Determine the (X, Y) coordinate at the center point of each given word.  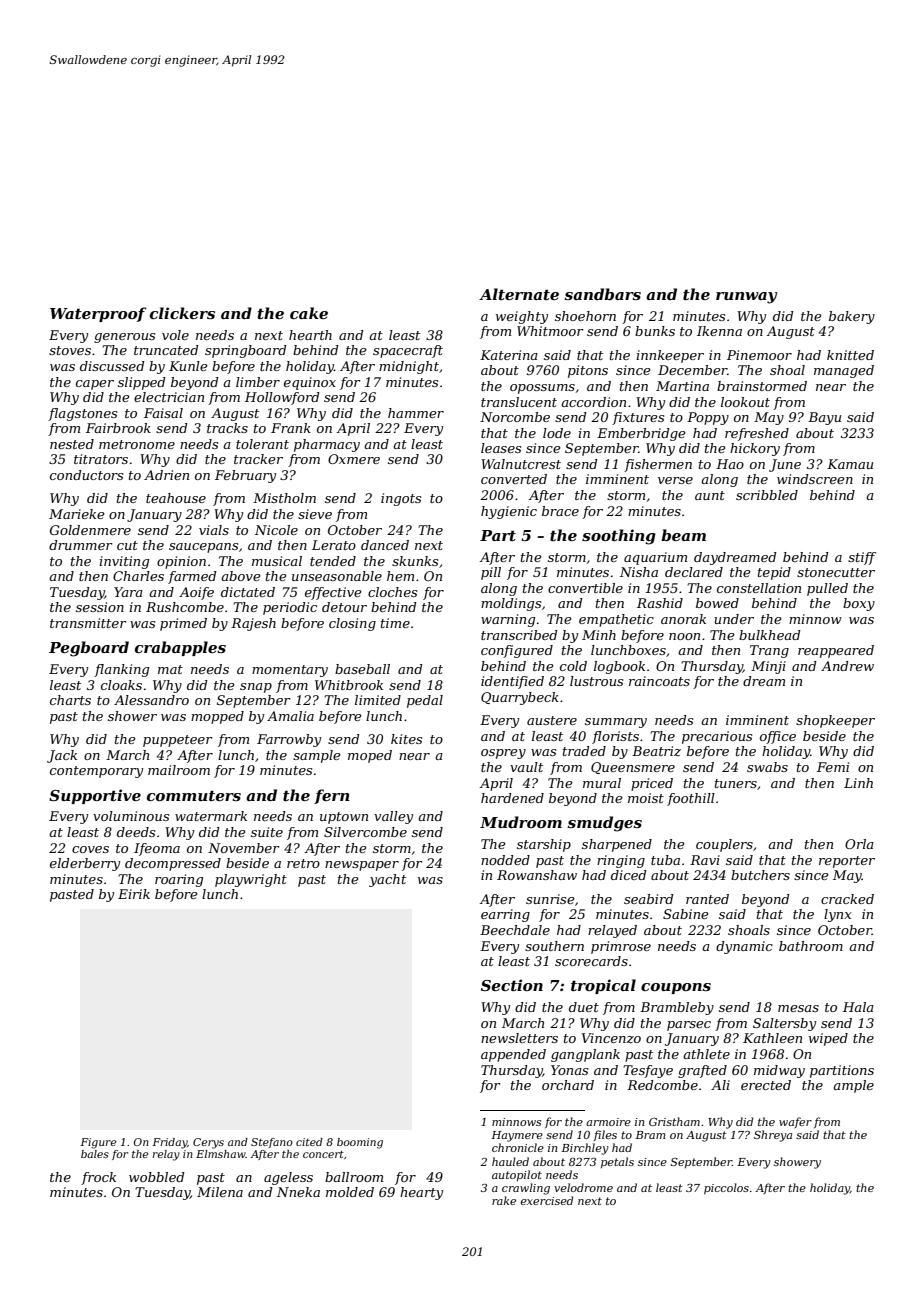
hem (400, 576)
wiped (828, 1039)
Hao (730, 464)
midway (779, 1071)
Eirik (134, 894)
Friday (169, 1143)
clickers (182, 313)
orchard (568, 1085)
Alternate (519, 294)
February (245, 476)
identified (512, 682)
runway (746, 298)
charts (70, 700)
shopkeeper (835, 721)
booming (360, 1143)
